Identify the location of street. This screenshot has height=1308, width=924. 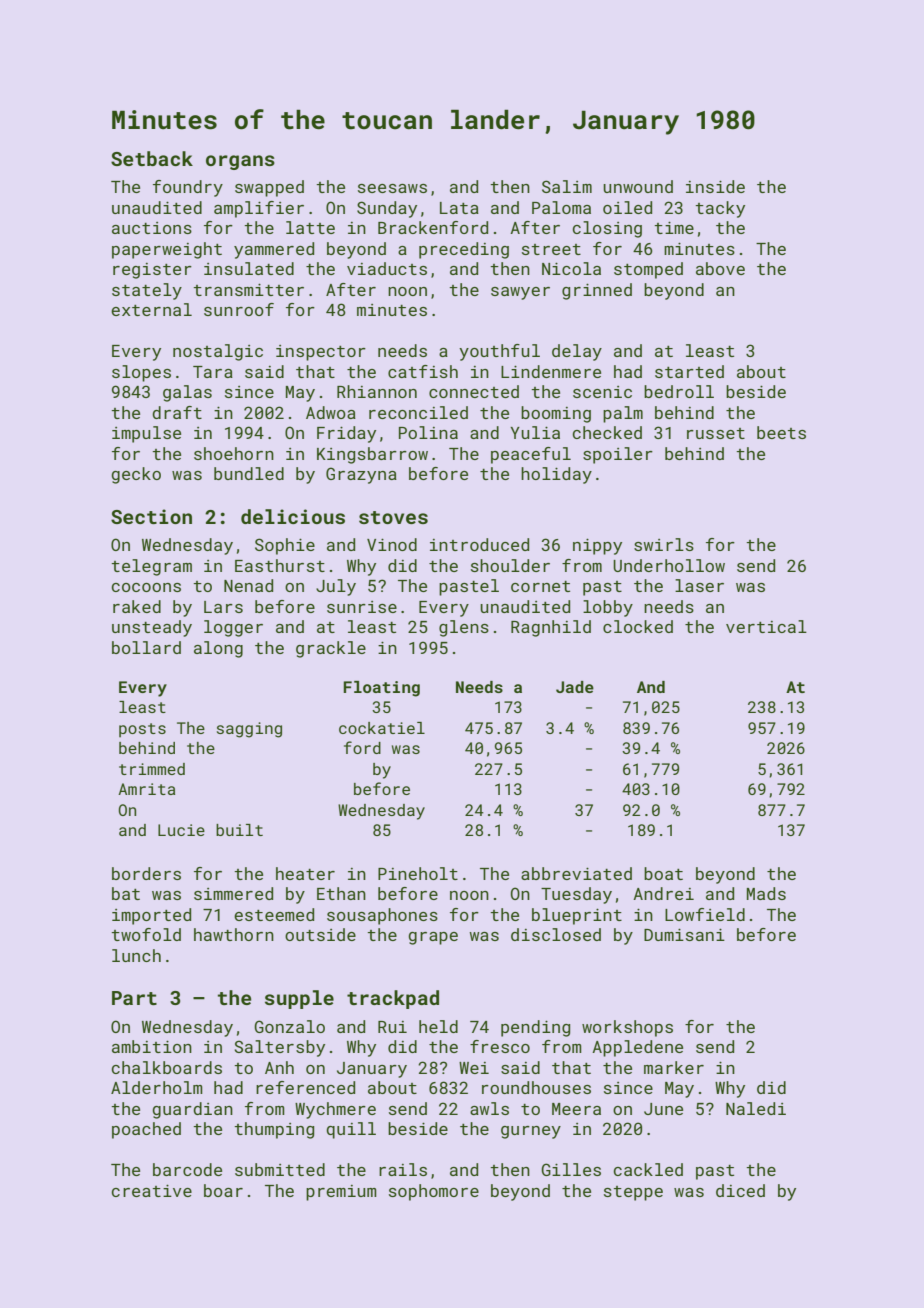
(551, 249).
